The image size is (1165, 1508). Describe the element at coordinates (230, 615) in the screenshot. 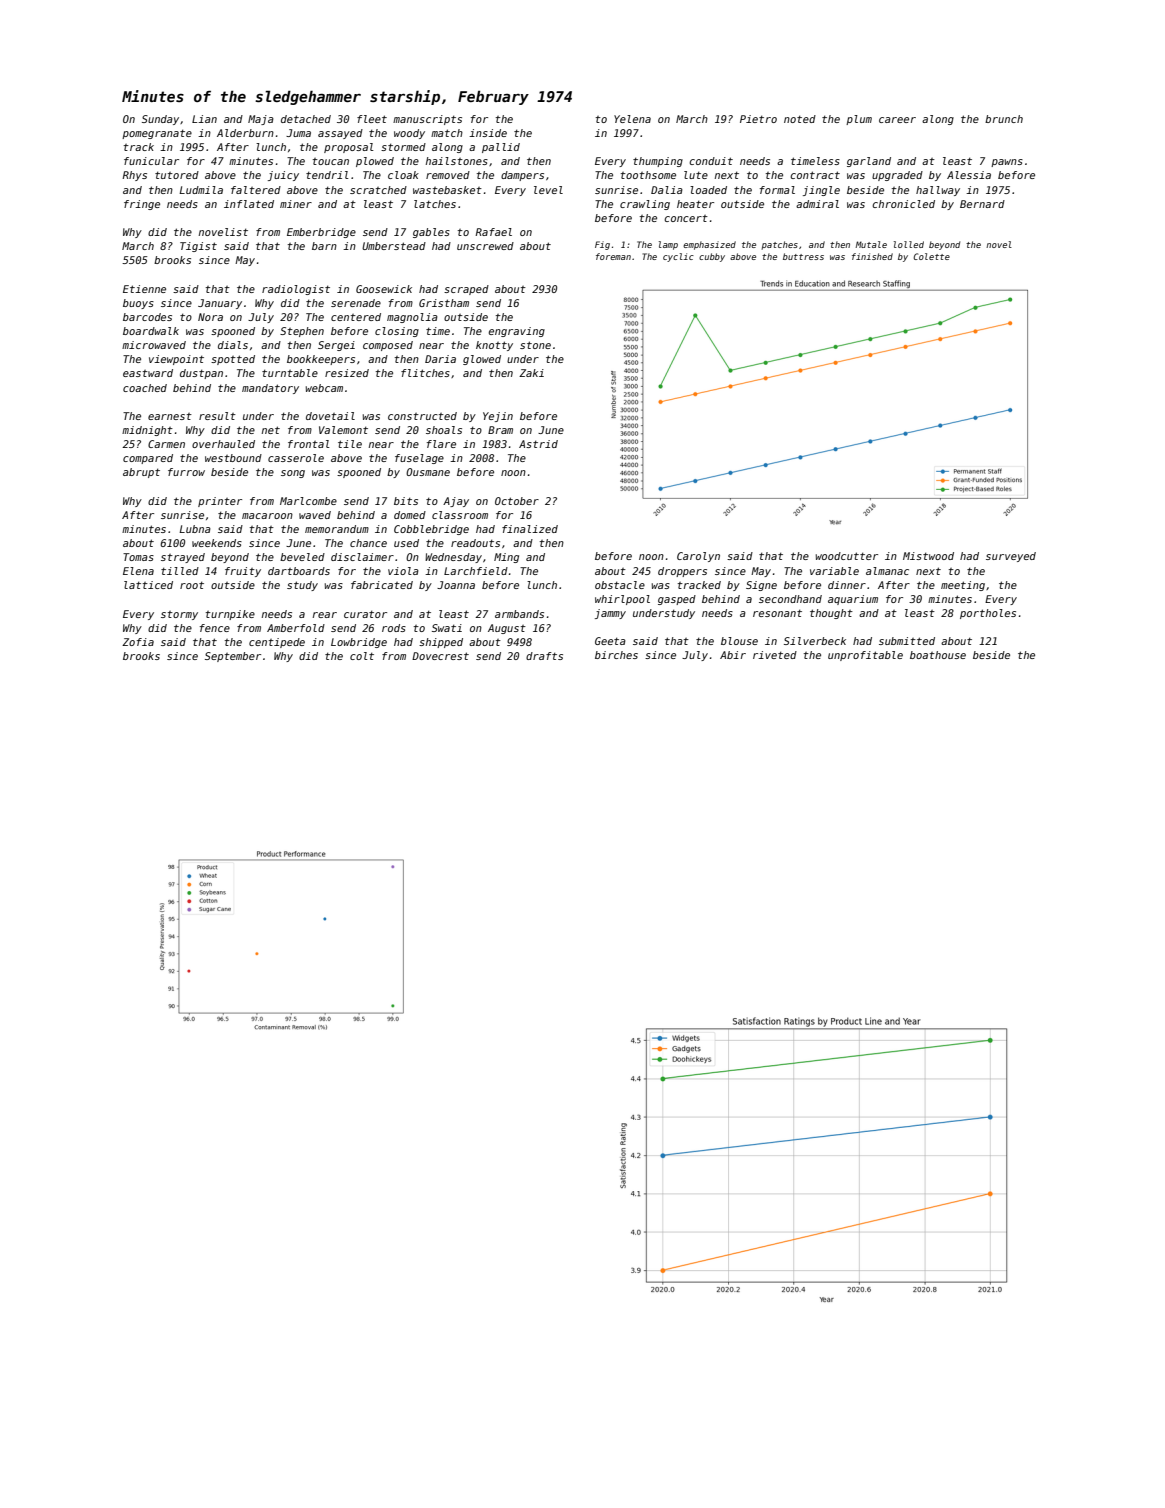

I see `turnpike` at that location.
